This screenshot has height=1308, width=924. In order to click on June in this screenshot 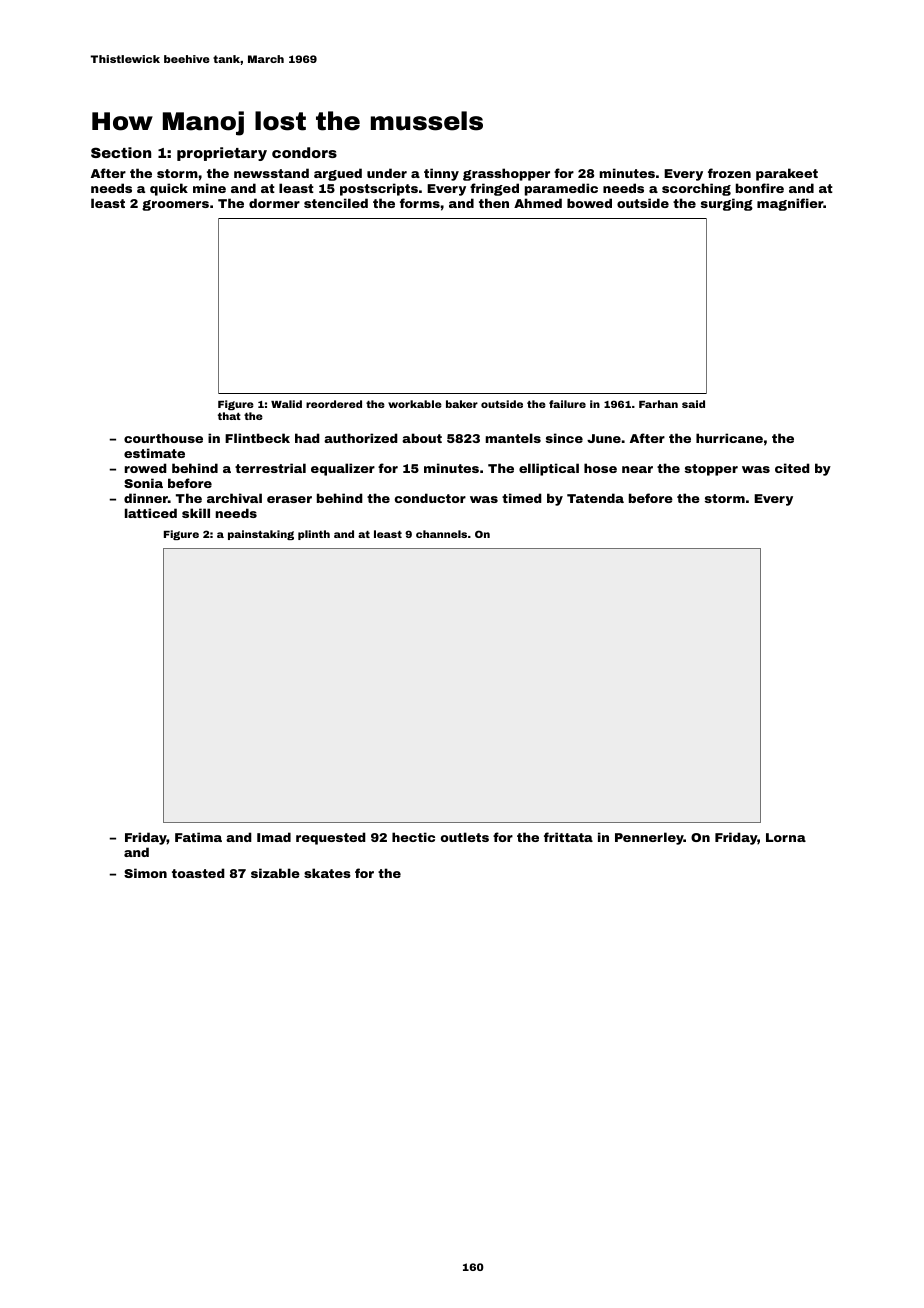, I will do `click(604, 438)`.
